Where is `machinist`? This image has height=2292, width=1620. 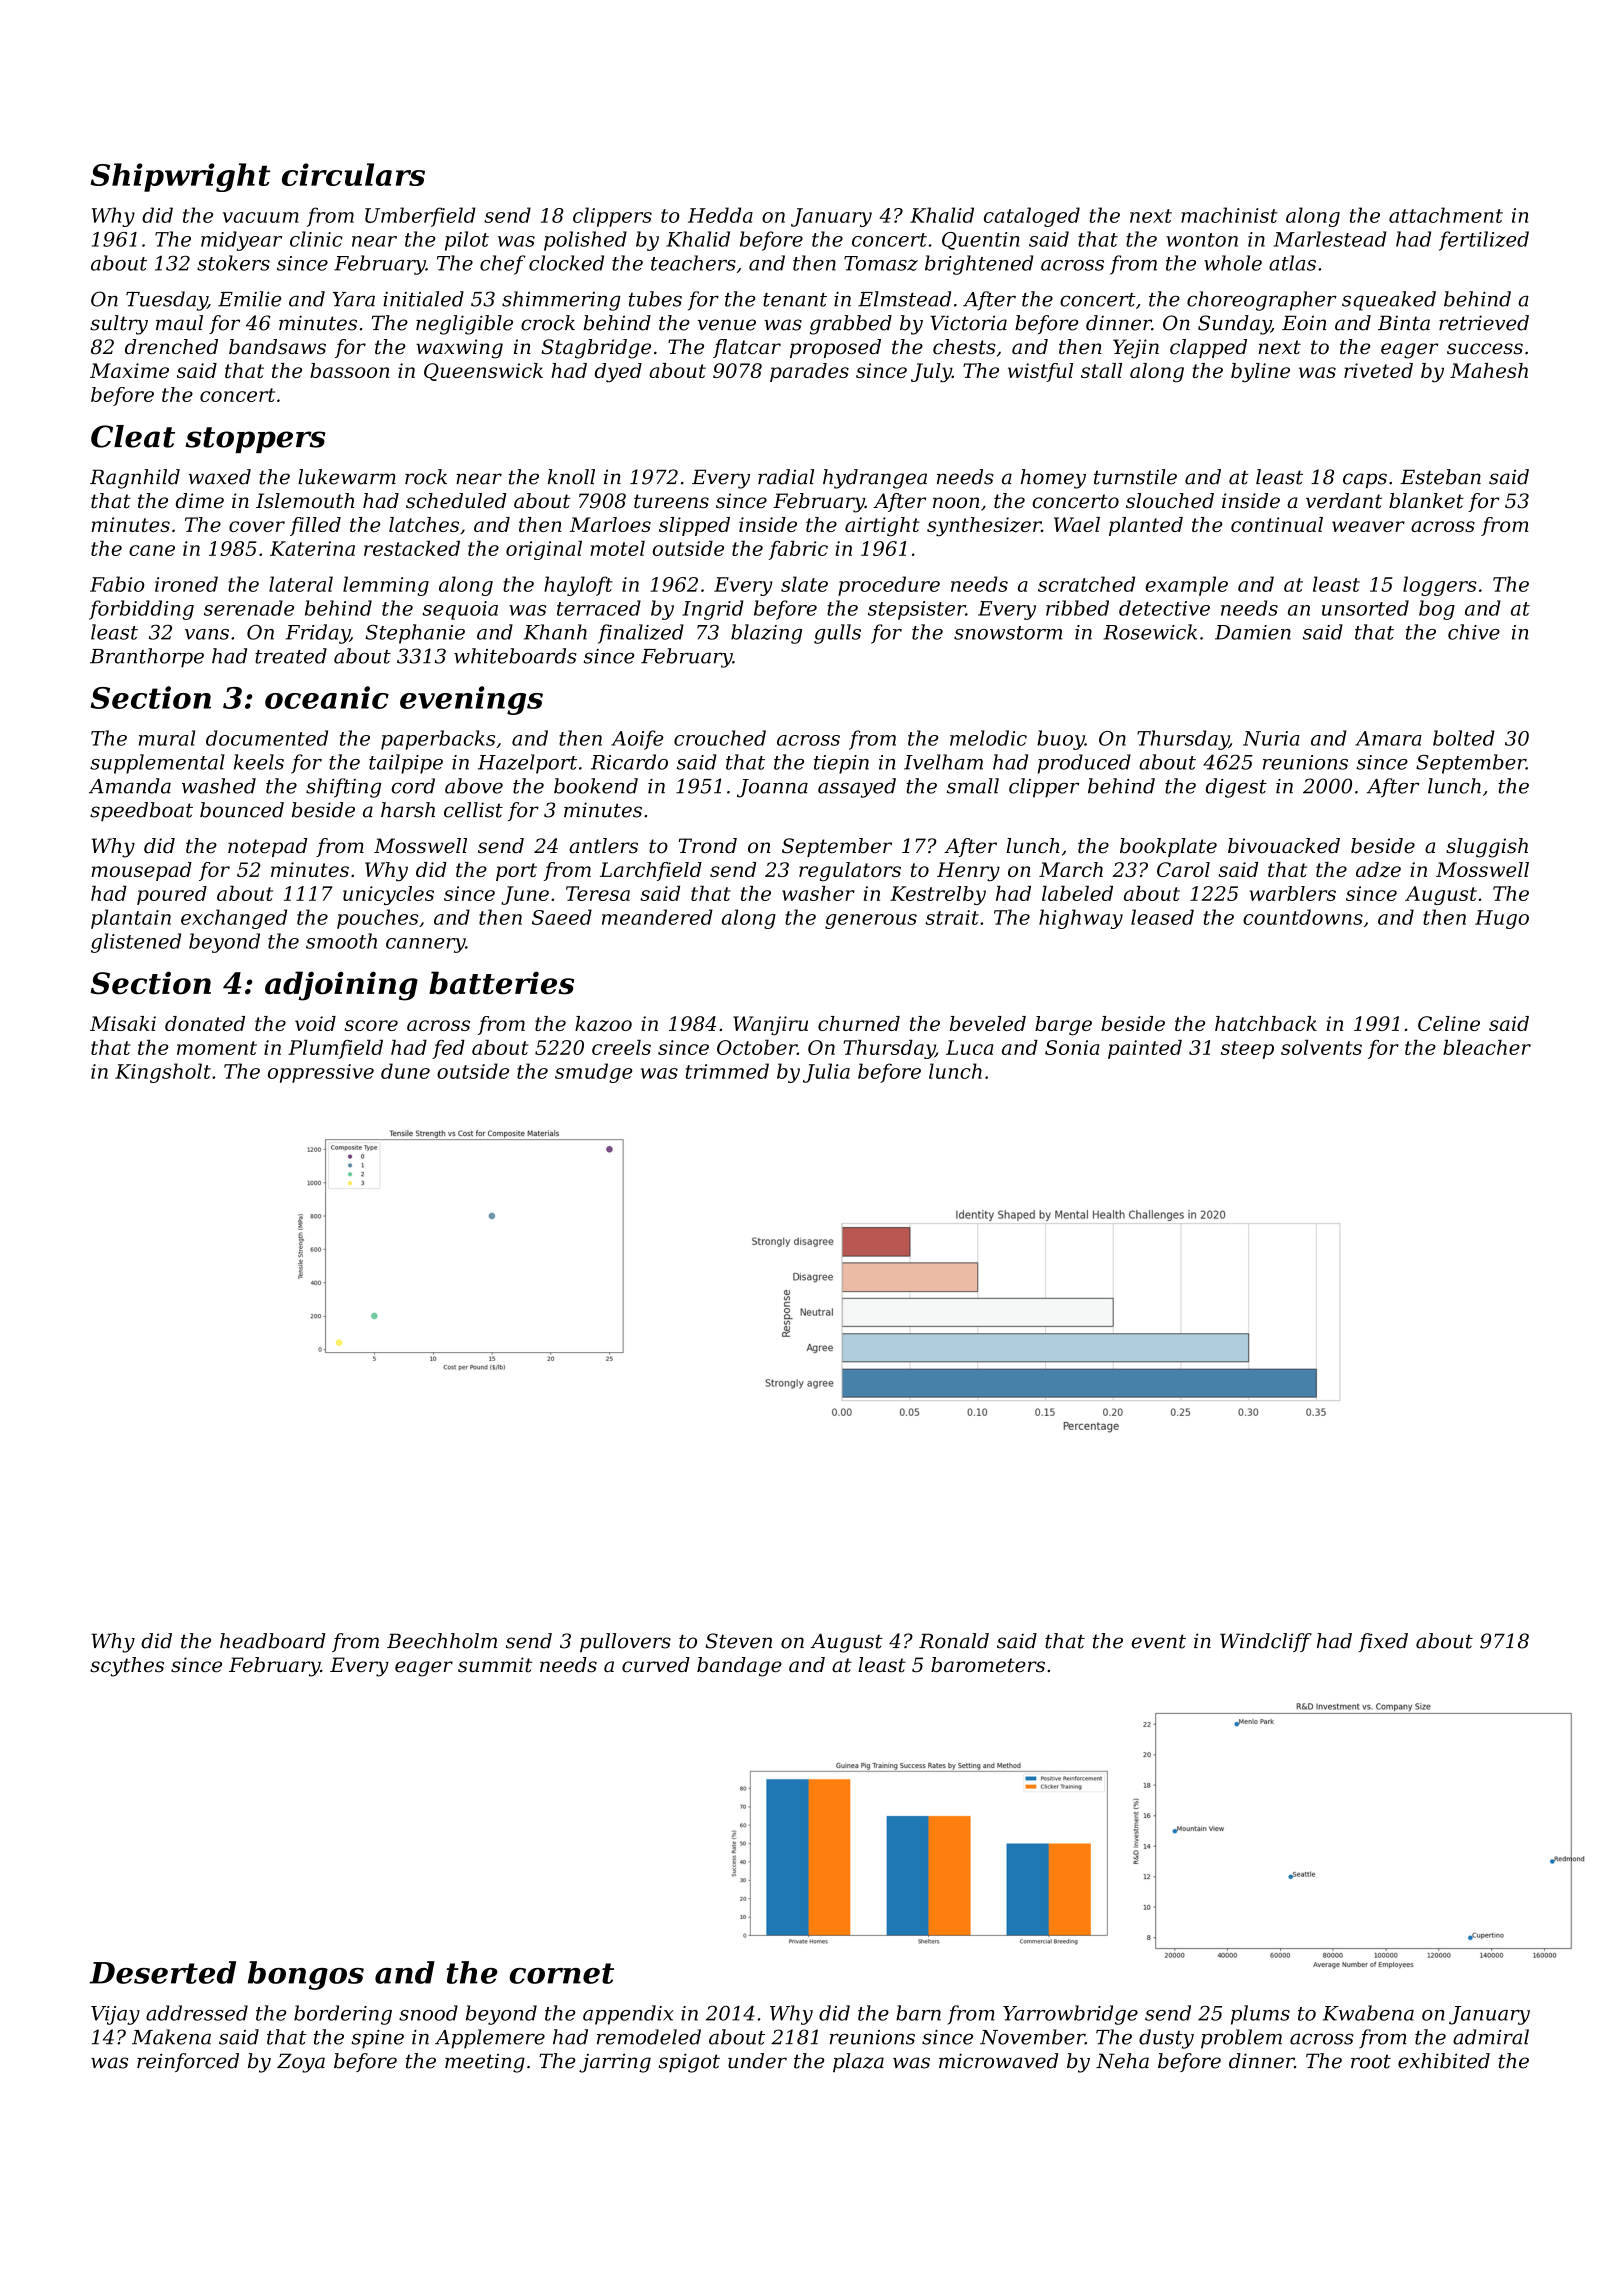
machinist is located at coordinates (1229, 215).
